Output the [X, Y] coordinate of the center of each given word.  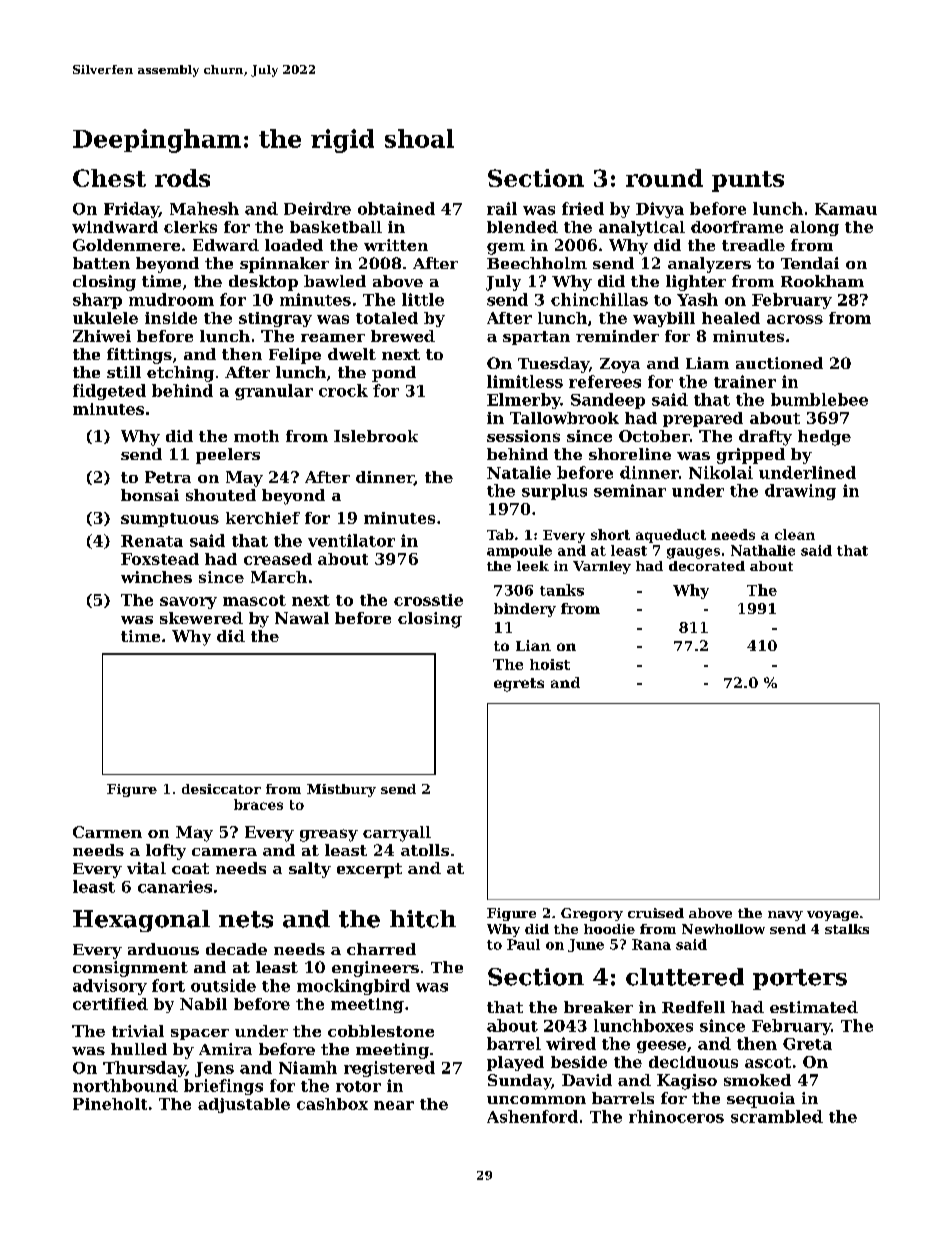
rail [502, 208]
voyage [833, 916]
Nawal [302, 618]
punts [748, 181]
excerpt [369, 870]
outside [223, 985]
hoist [550, 664]
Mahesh [204, 208]
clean [795, 534]
